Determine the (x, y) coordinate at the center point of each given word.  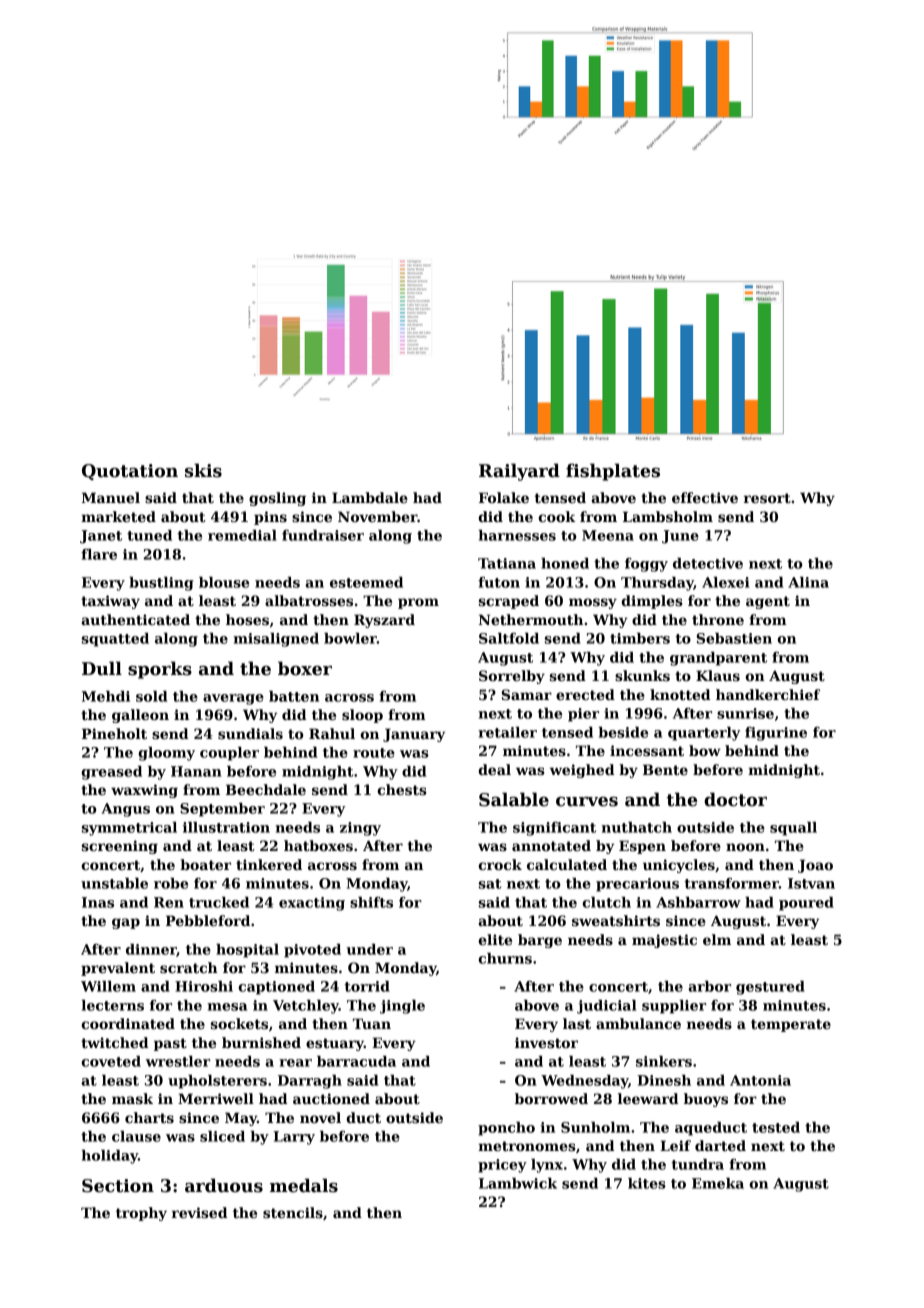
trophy (141, 1214)
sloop (362, 716)
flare (99, 554)
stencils (293, 1212)
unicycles (679, 866)
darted (720, 1145)
